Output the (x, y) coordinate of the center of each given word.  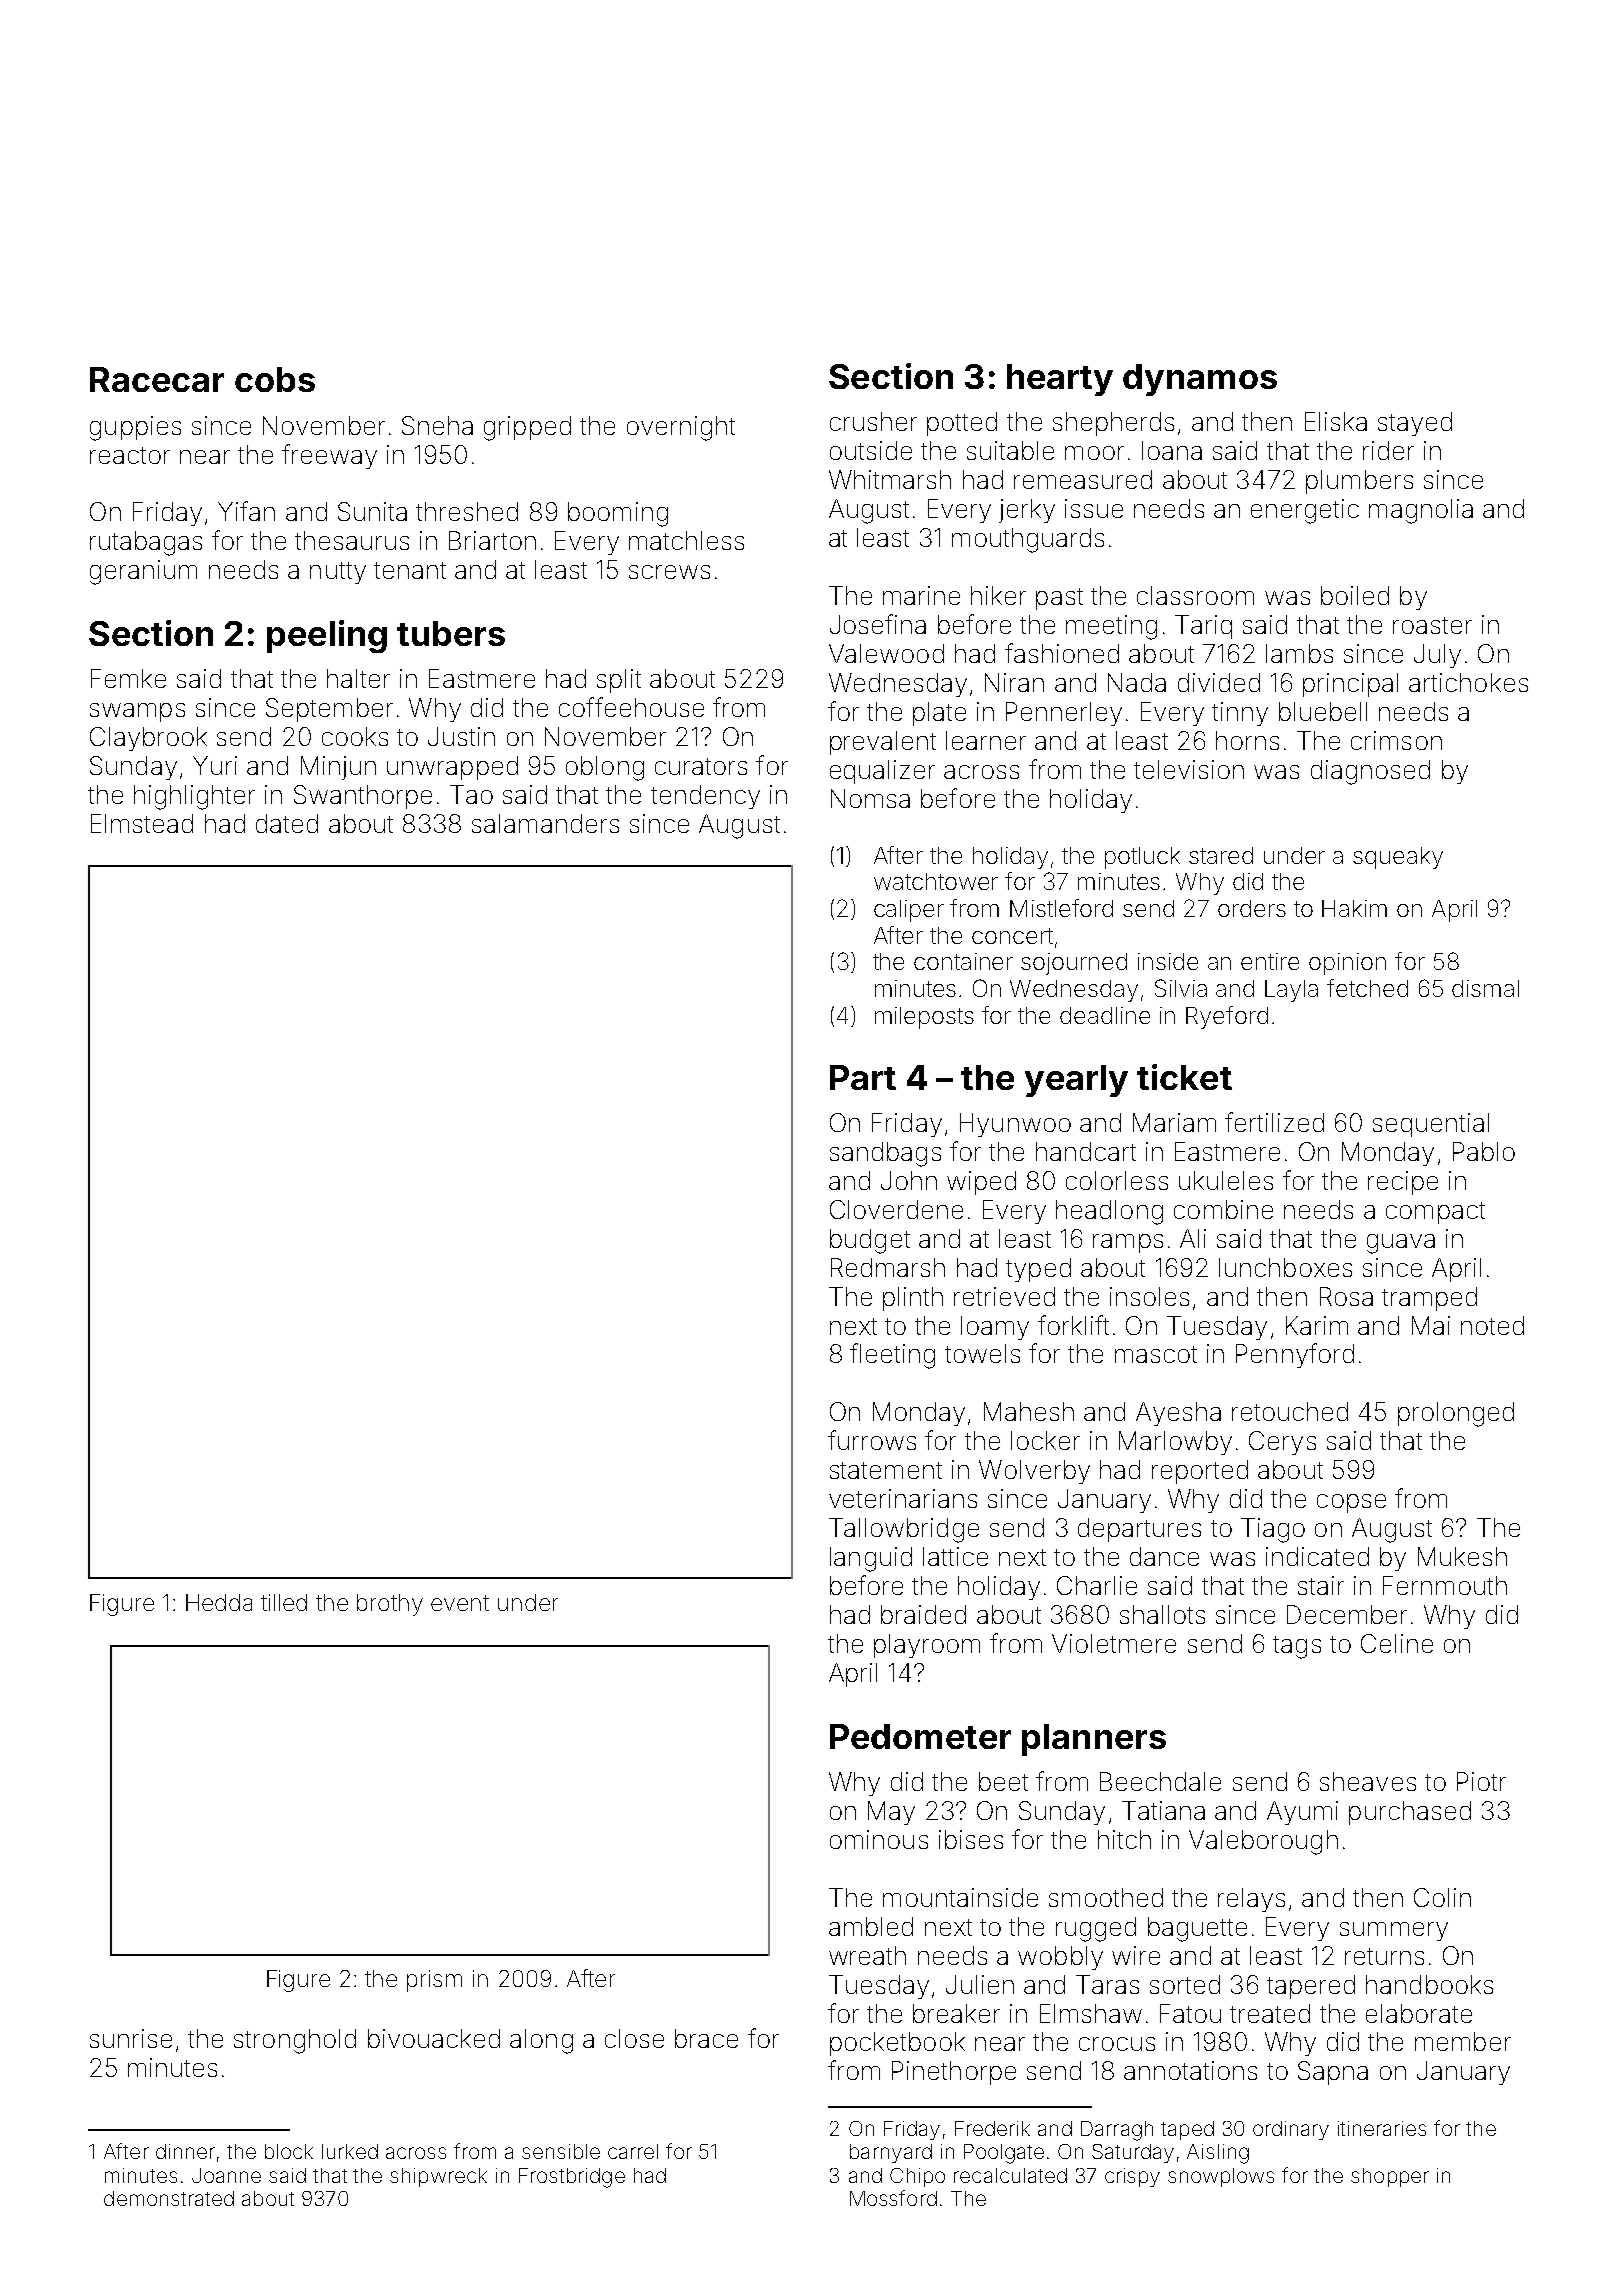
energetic (1305, 511)
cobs (275, 379)
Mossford (893, 2198)
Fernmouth (1445, 1585)
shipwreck (438, 2177)
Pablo (1484, 1151)
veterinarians (903, 1498)
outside (871, 450)
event (460, 1603)
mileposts (924, 1018)
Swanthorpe (363, 797)
